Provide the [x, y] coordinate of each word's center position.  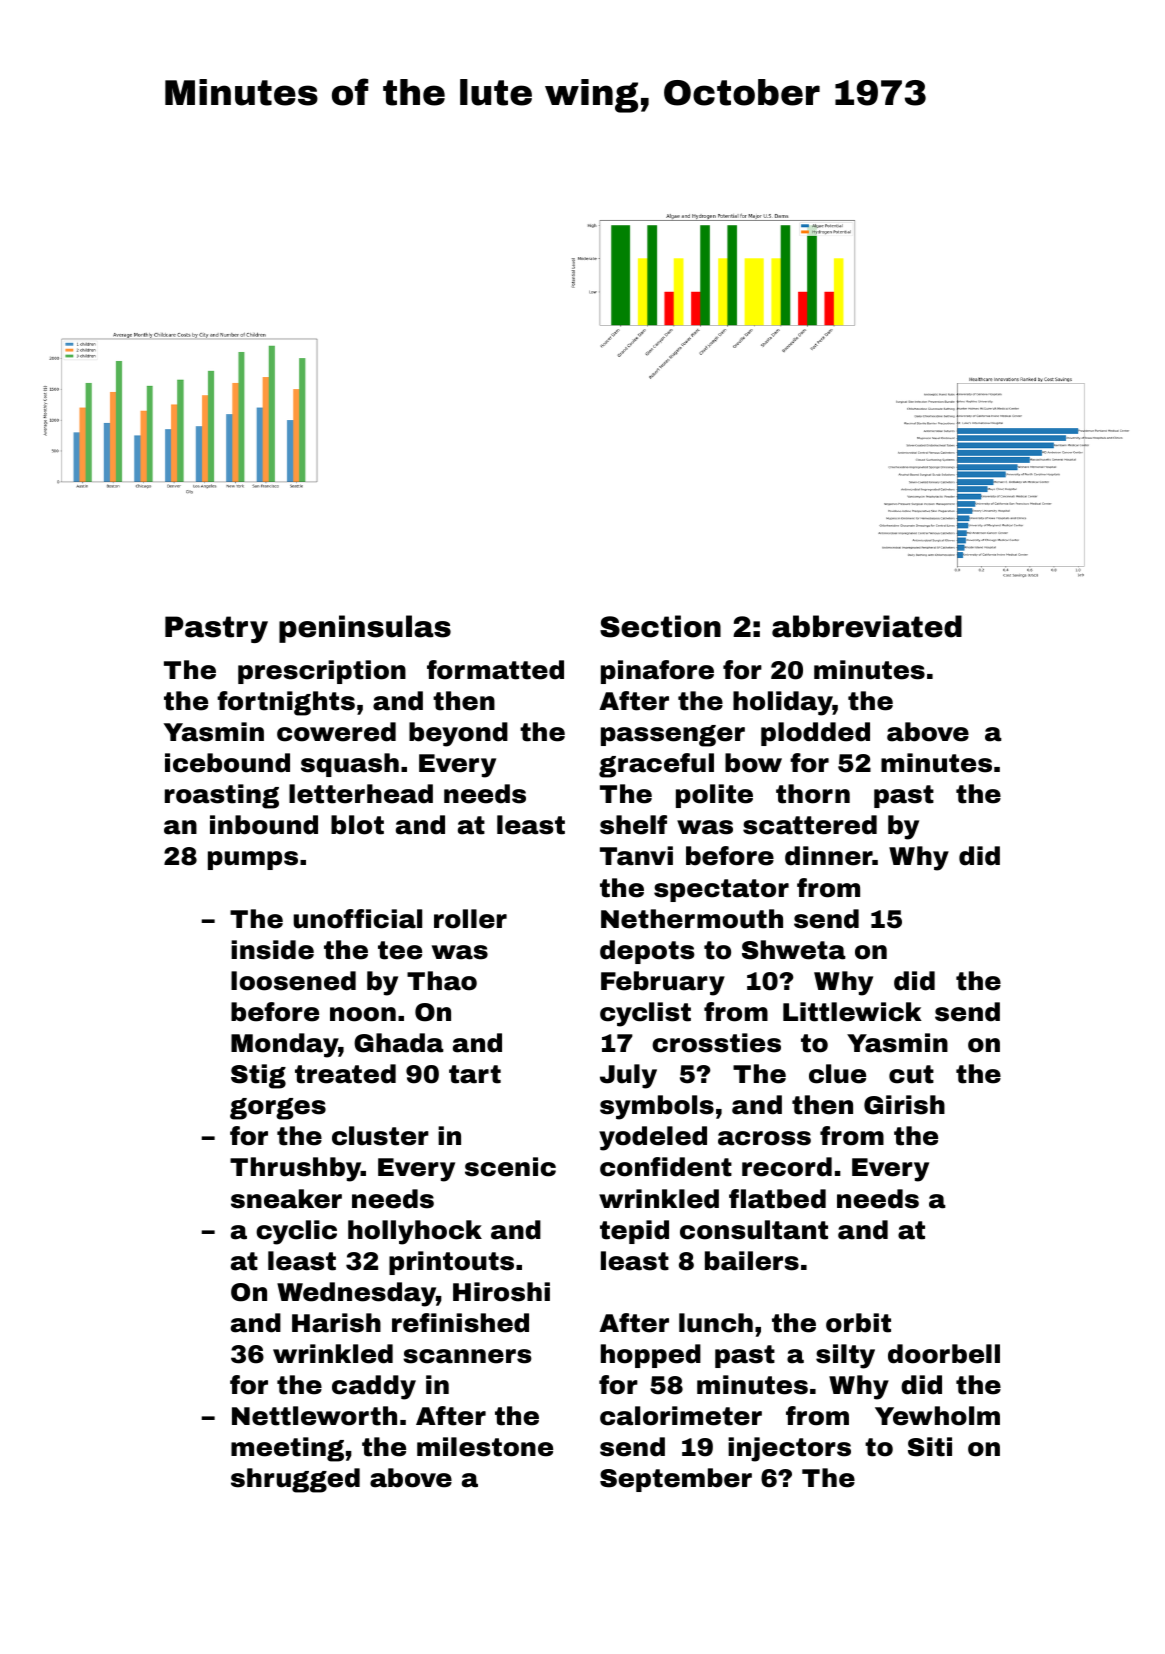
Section [660, 626]
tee [400, 950]
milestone [485, 1447]
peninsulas [365, 629]
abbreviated [867, 626]
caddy [374, 1387]
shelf [633, 825]
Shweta [794, 950]
